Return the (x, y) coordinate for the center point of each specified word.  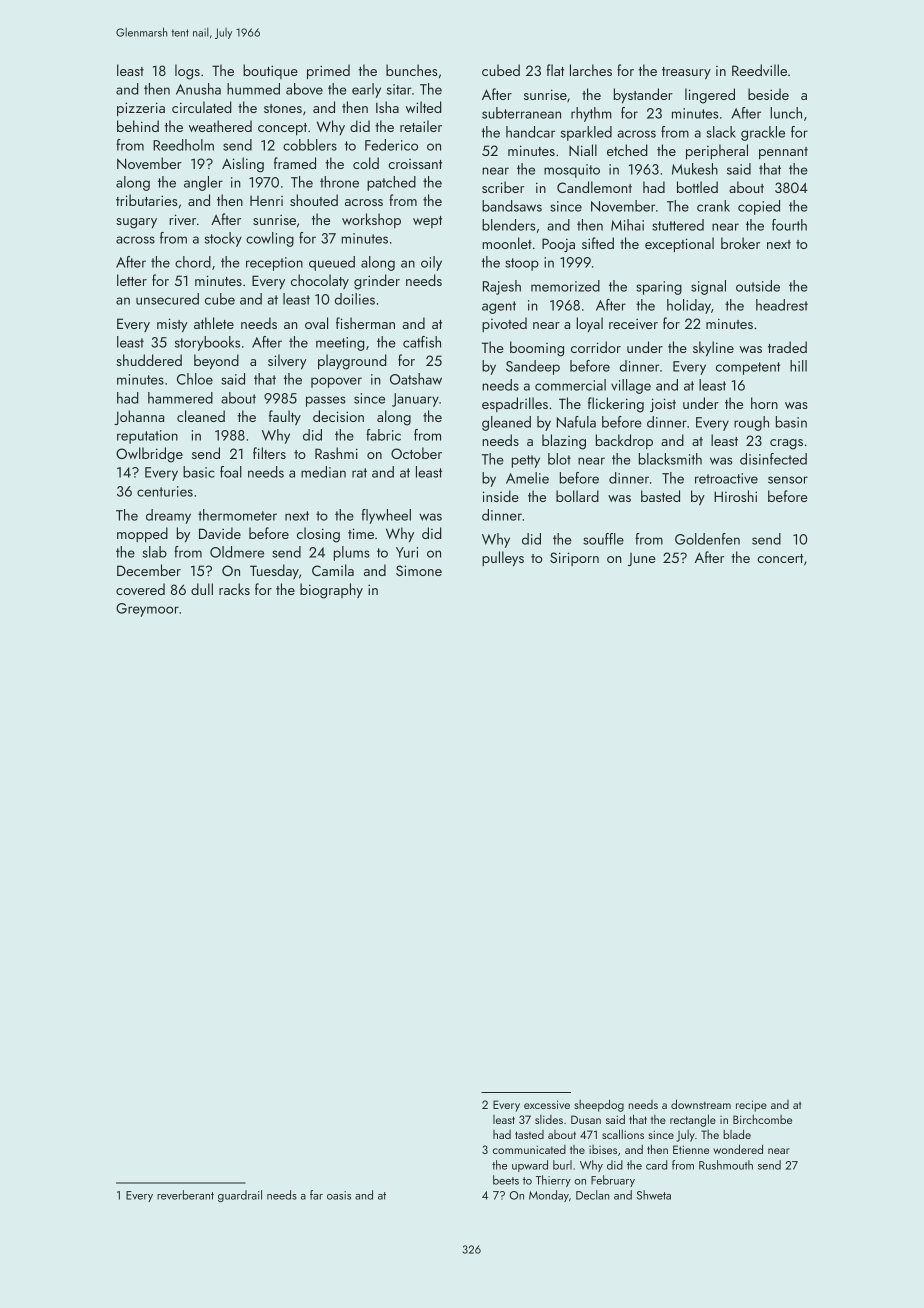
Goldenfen (707, 539)
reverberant (185, 1195)
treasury (686, 73)
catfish (422, 342)
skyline (713, 348)
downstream (701, 1104)
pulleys (503, 558)
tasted (529, 1134)
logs (187, 72)
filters (269, 453)
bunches (411, 70)
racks (234, 589)
